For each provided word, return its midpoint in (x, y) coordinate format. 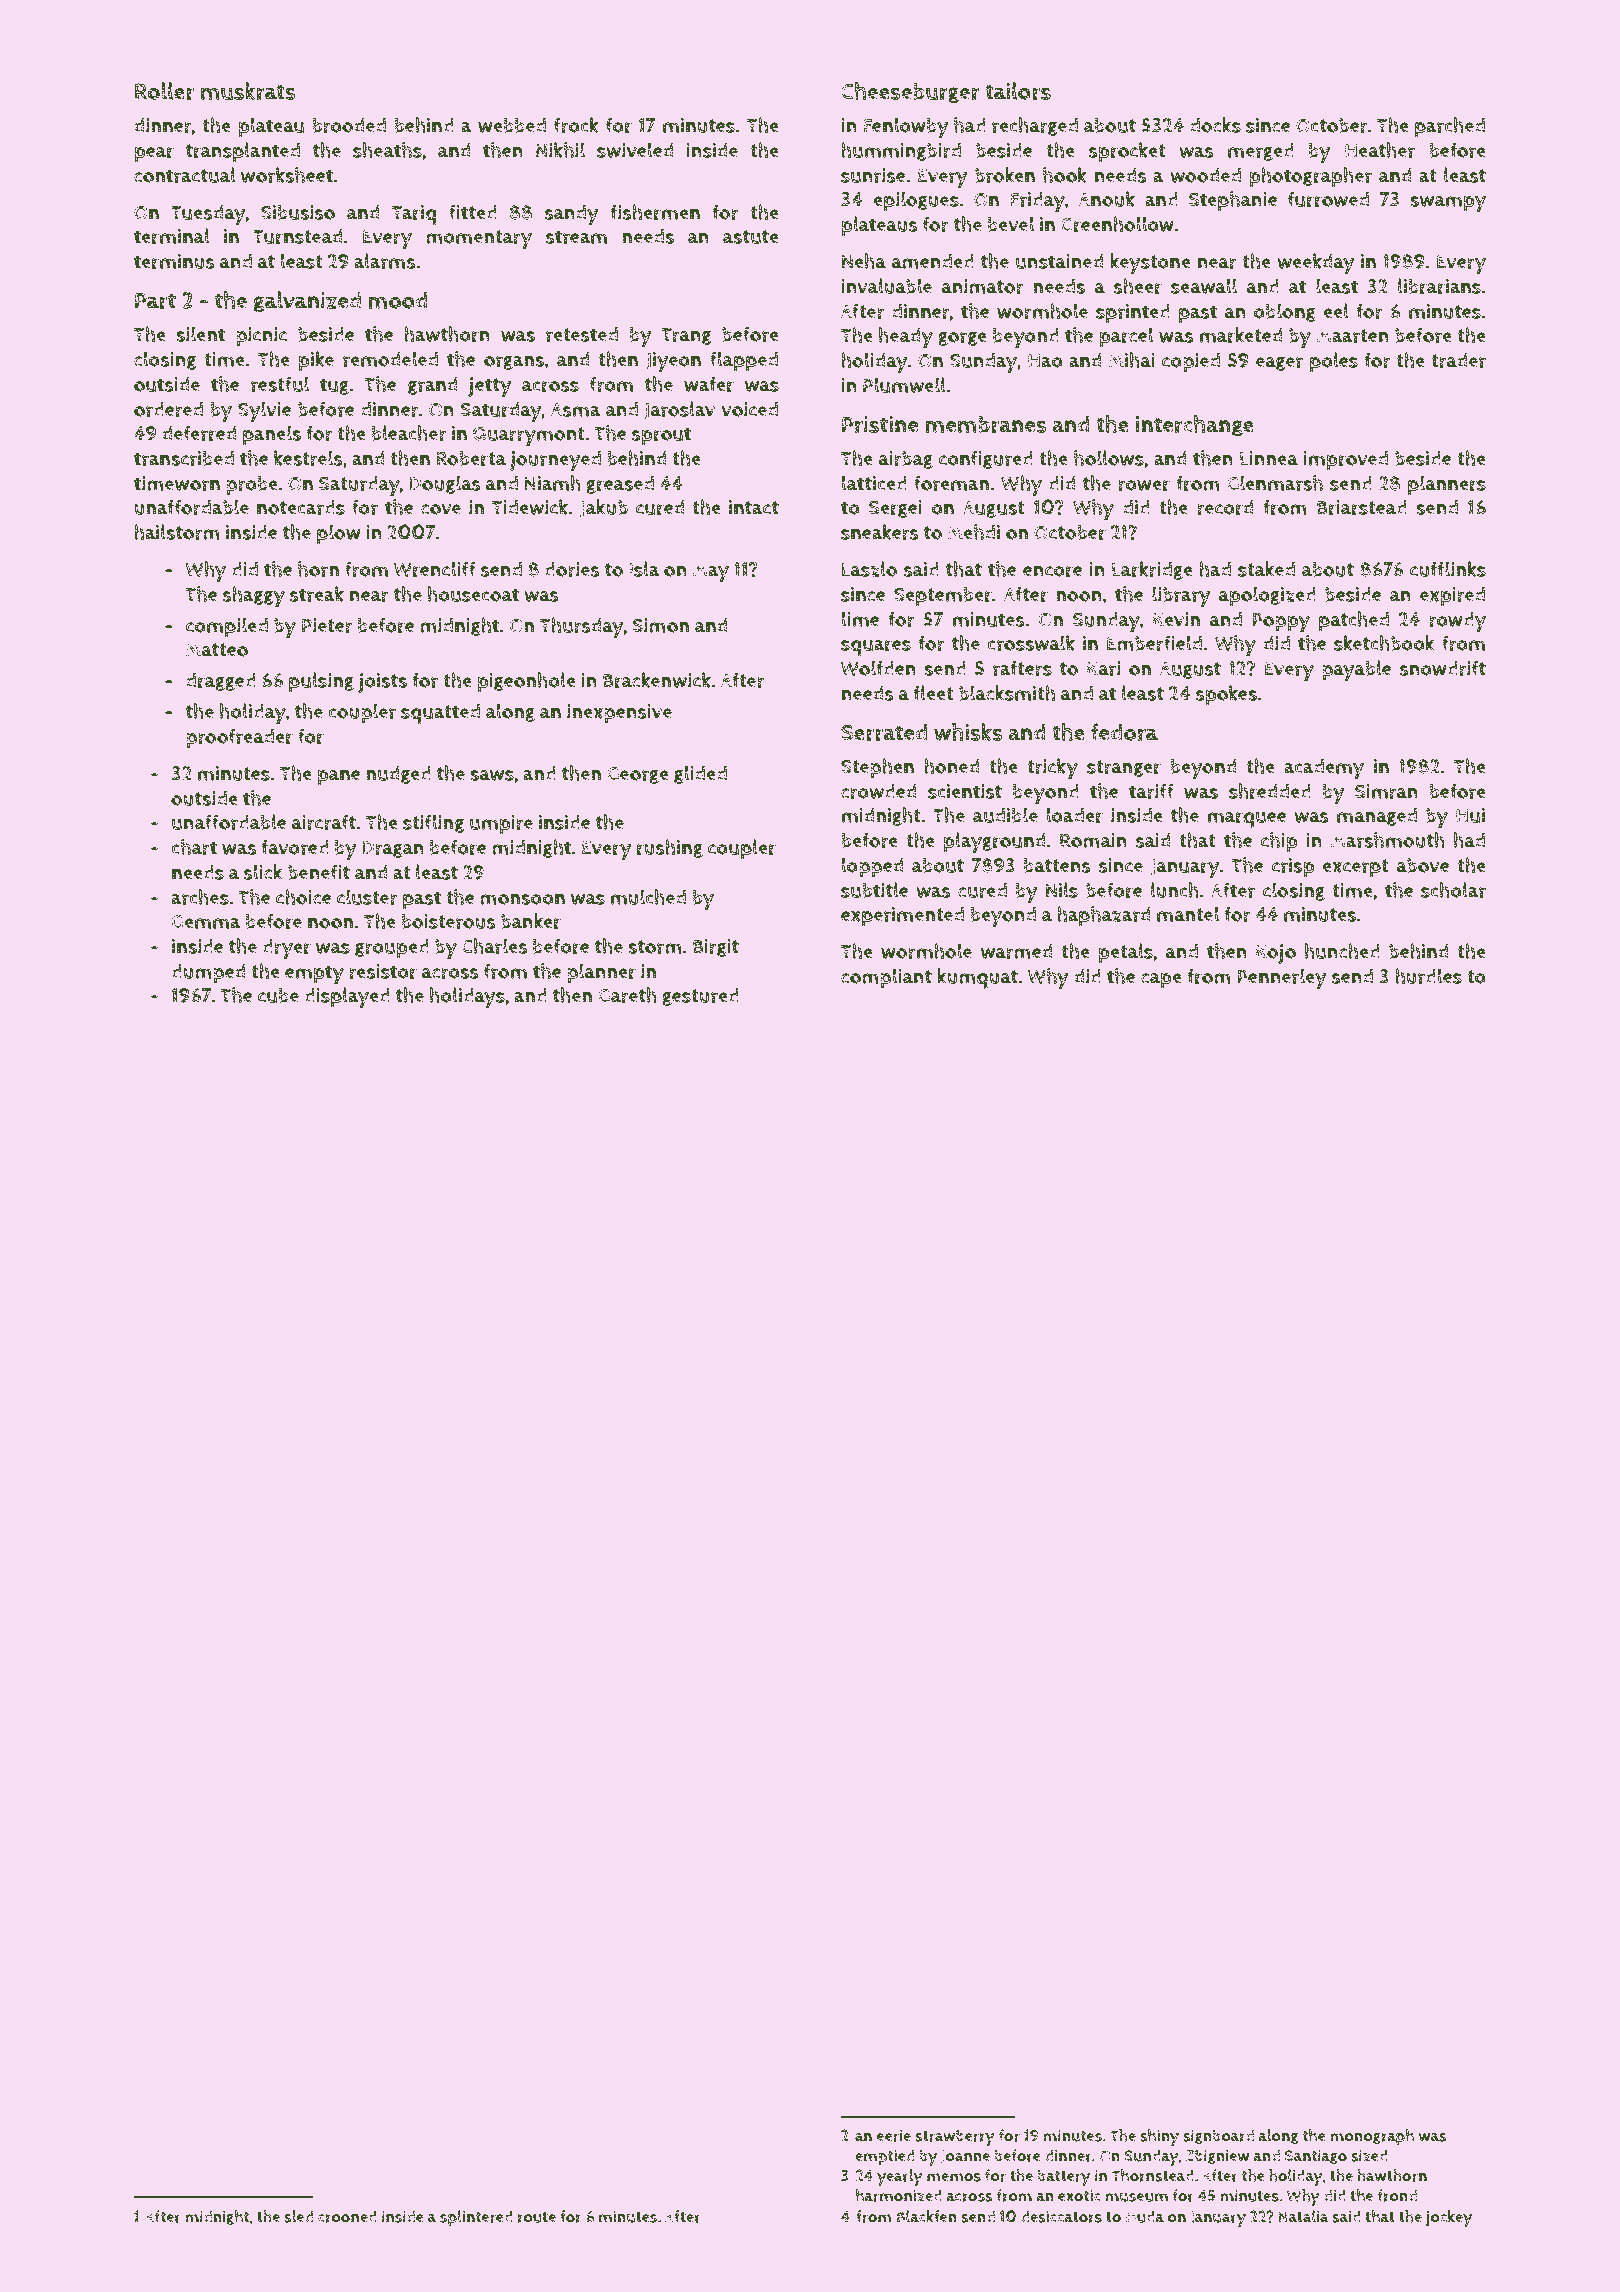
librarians (1439, 286)
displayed (347, 997)
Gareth (627, 995)
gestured (700, 997)
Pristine (880, 424)
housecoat (473, 594)
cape (1161, 981)
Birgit (716, 948)
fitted (473, 212)
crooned (347, 2216)
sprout (661, 436)
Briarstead (1362, 507)
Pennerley (1282, 978)
